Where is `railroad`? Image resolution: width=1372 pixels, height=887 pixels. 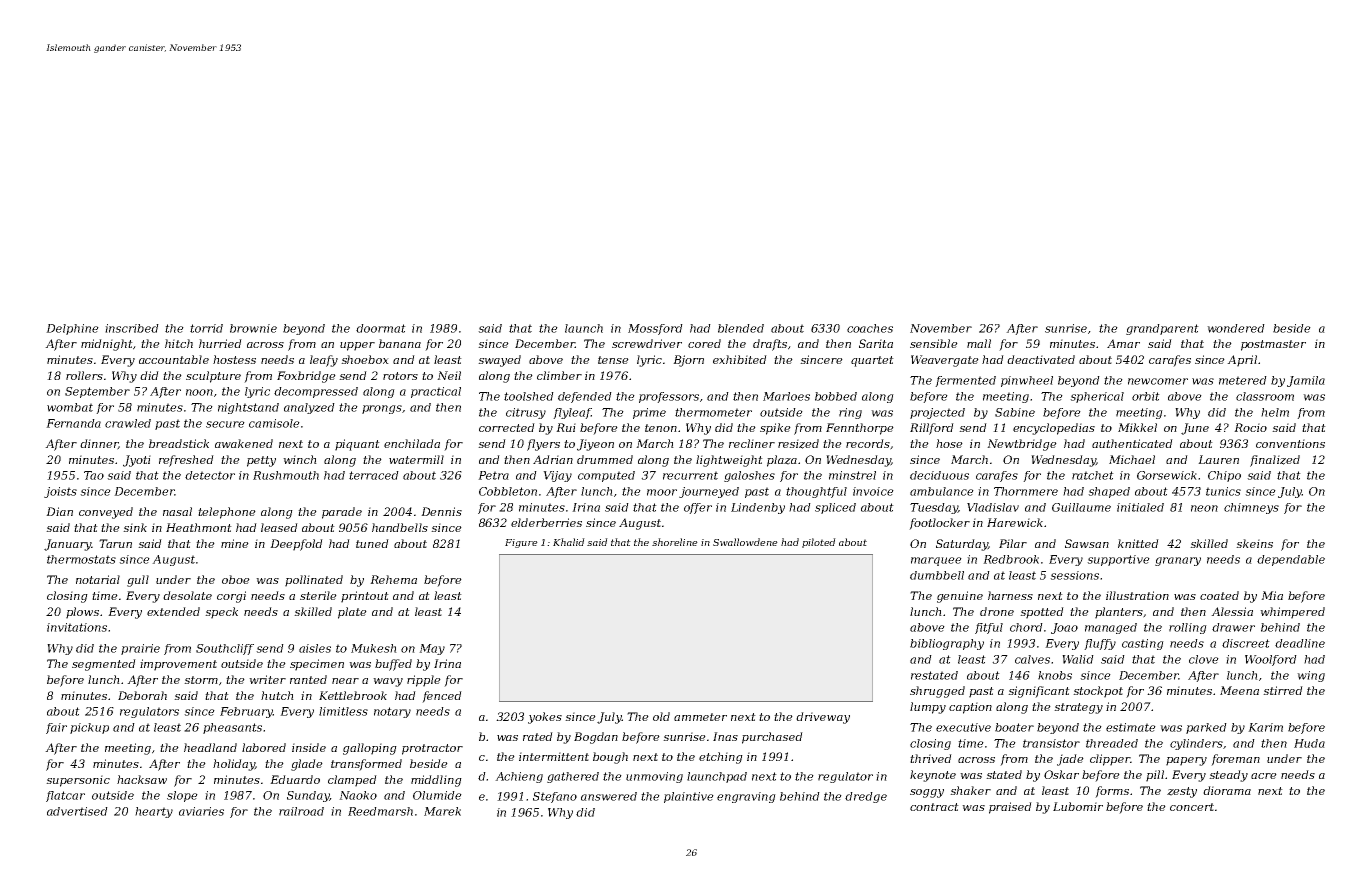 railroad is located at coordinates (301, 811).
